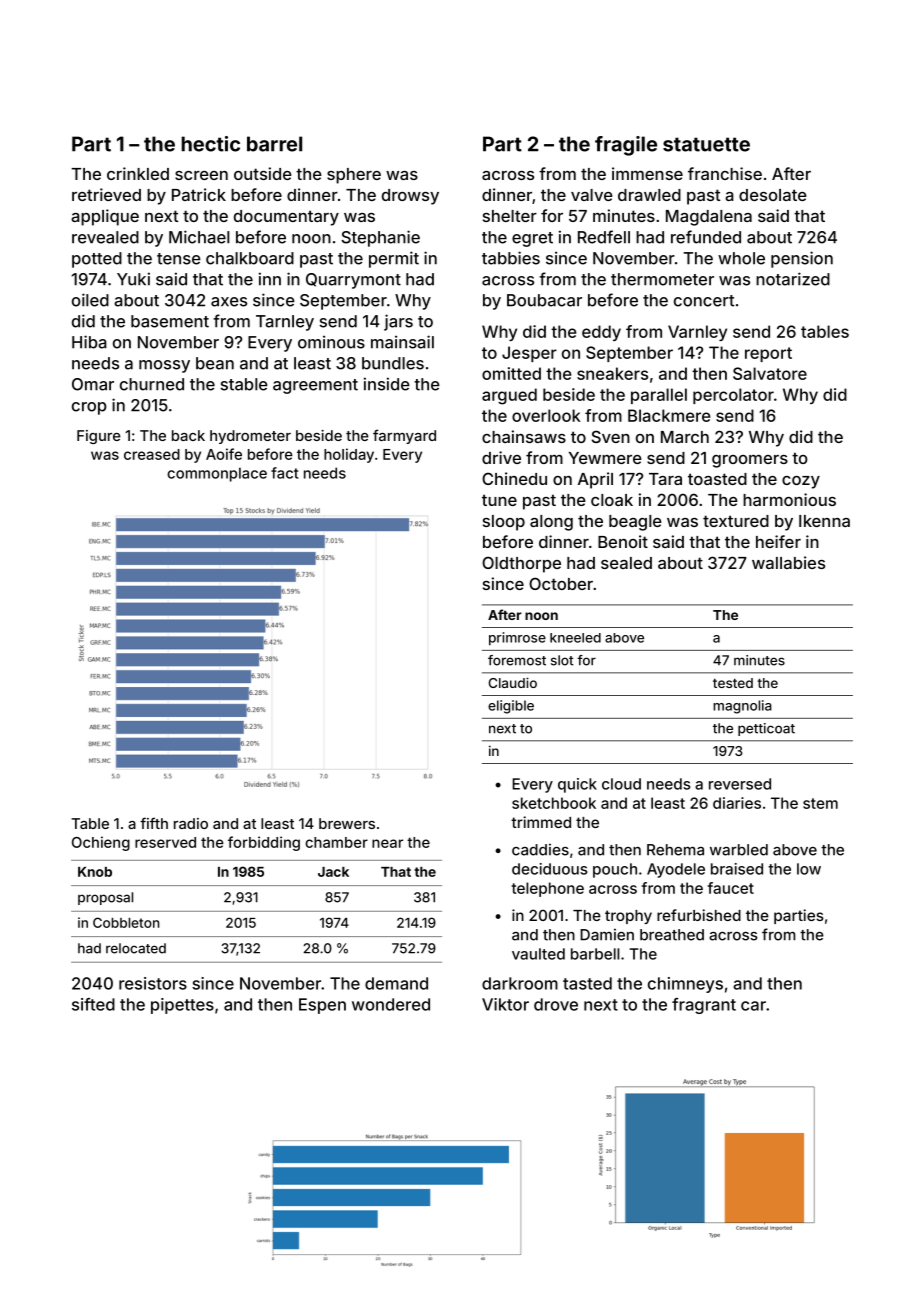  Describe the element at coordinates (191, 823) in the screenshot. I see `radio` at that location.
